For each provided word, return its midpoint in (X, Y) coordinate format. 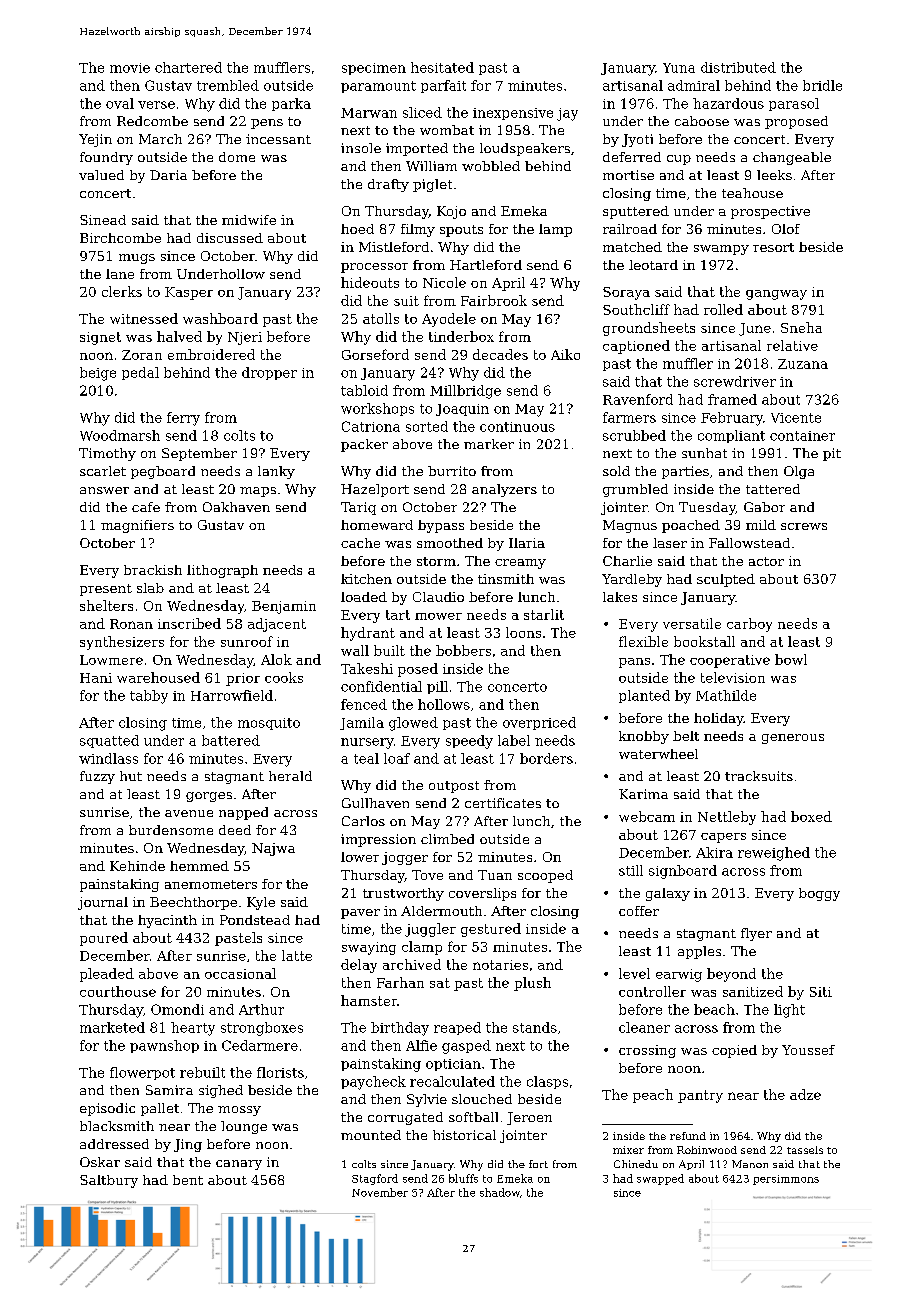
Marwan (369, 113)
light (789, 1011)
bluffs (463, 1178)
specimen (374, 69)
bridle (822, 85)
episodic (107, 1109)
